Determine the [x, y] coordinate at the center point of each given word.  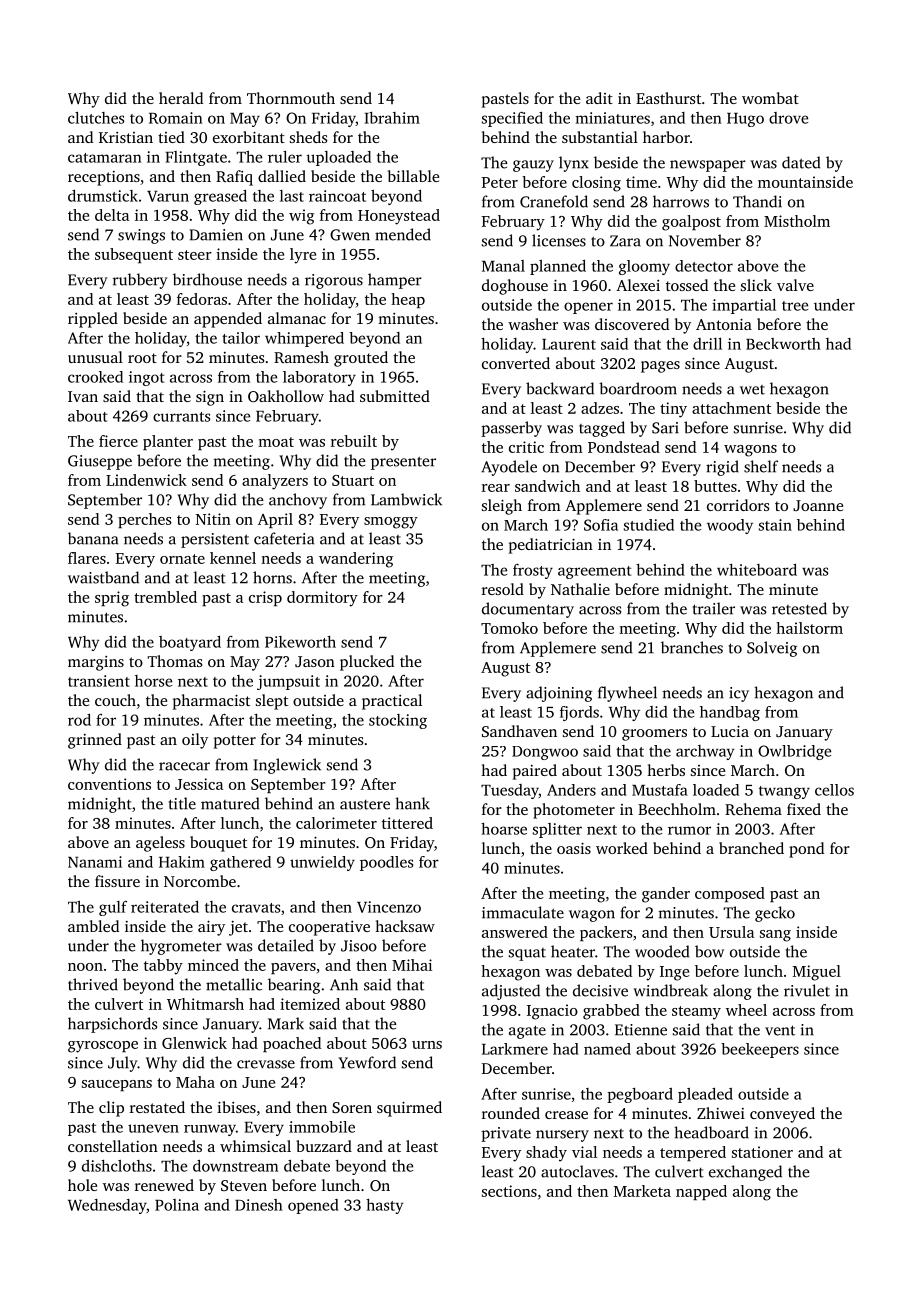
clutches [96, 118]
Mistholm [797, 221]
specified [512, 119]
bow [709, 951]
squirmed [409, 1109]
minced [213, 965]
